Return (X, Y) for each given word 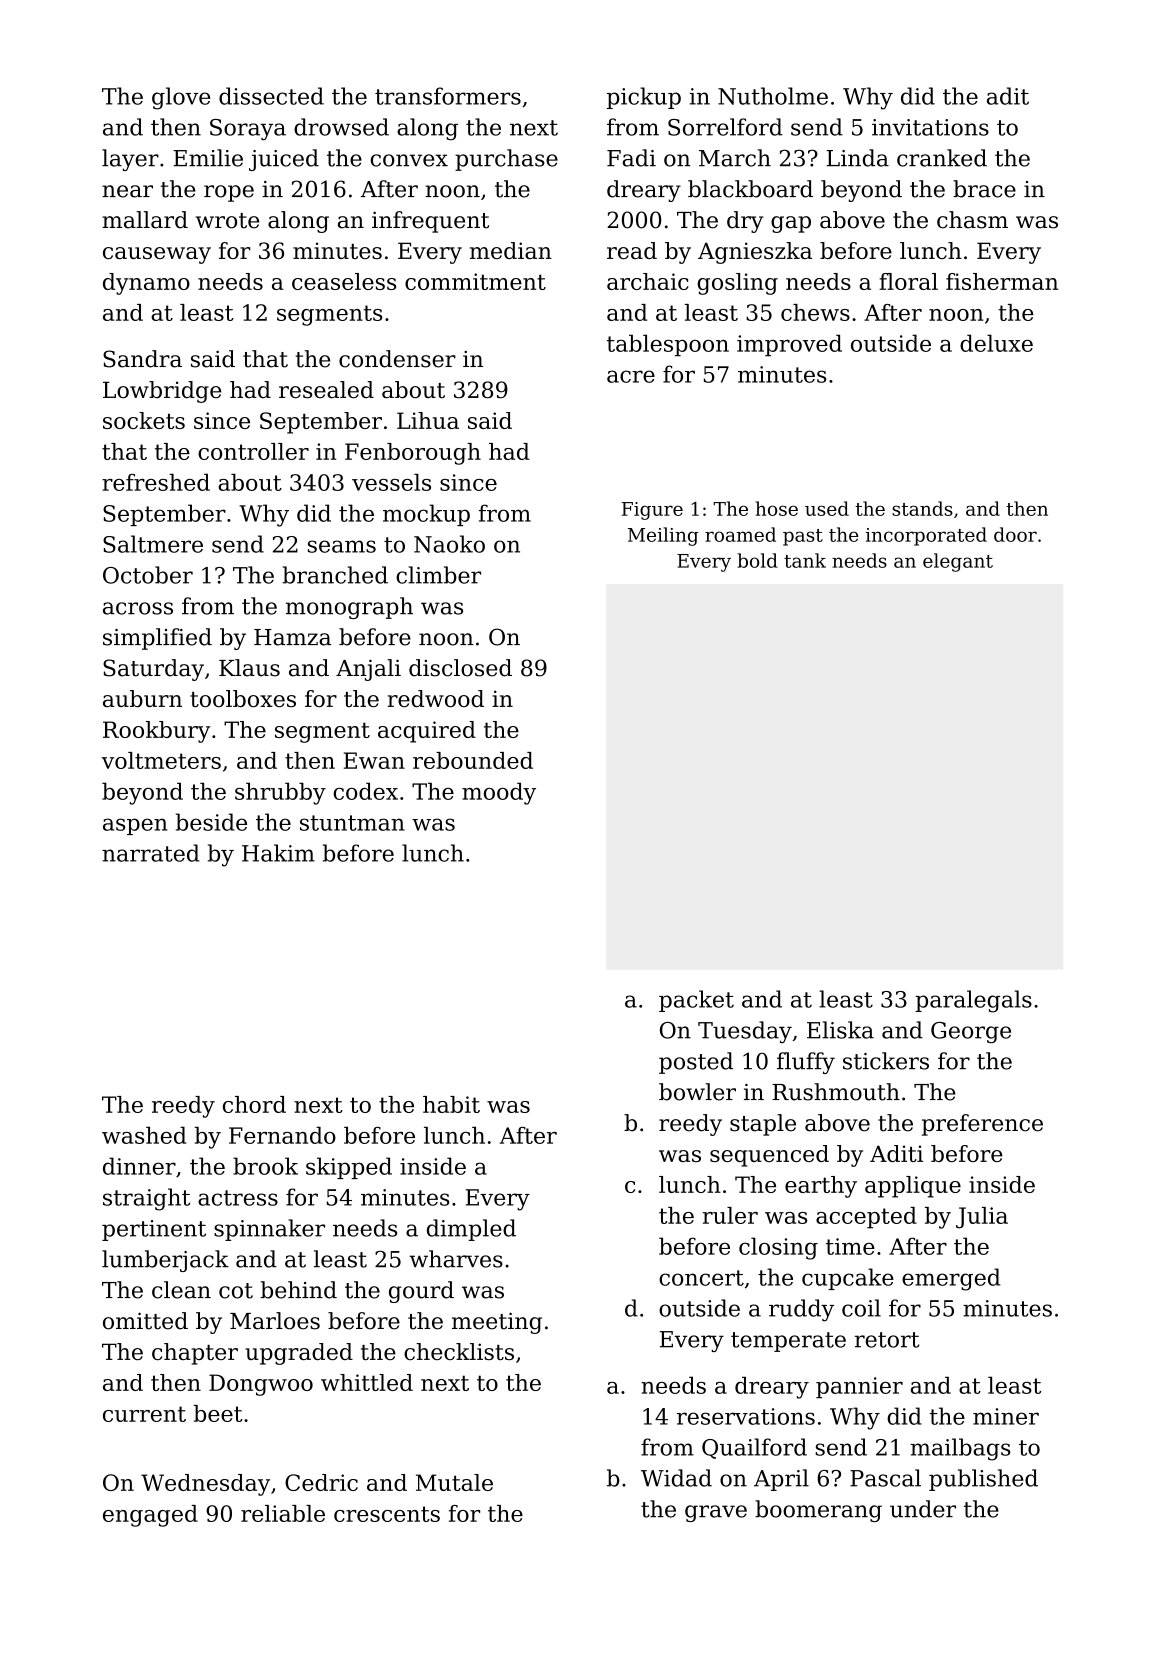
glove (181, 98)
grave (716, 1513)
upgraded (299, 1354)
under (923, 1509)
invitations (930, 127)
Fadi (631, 158)
